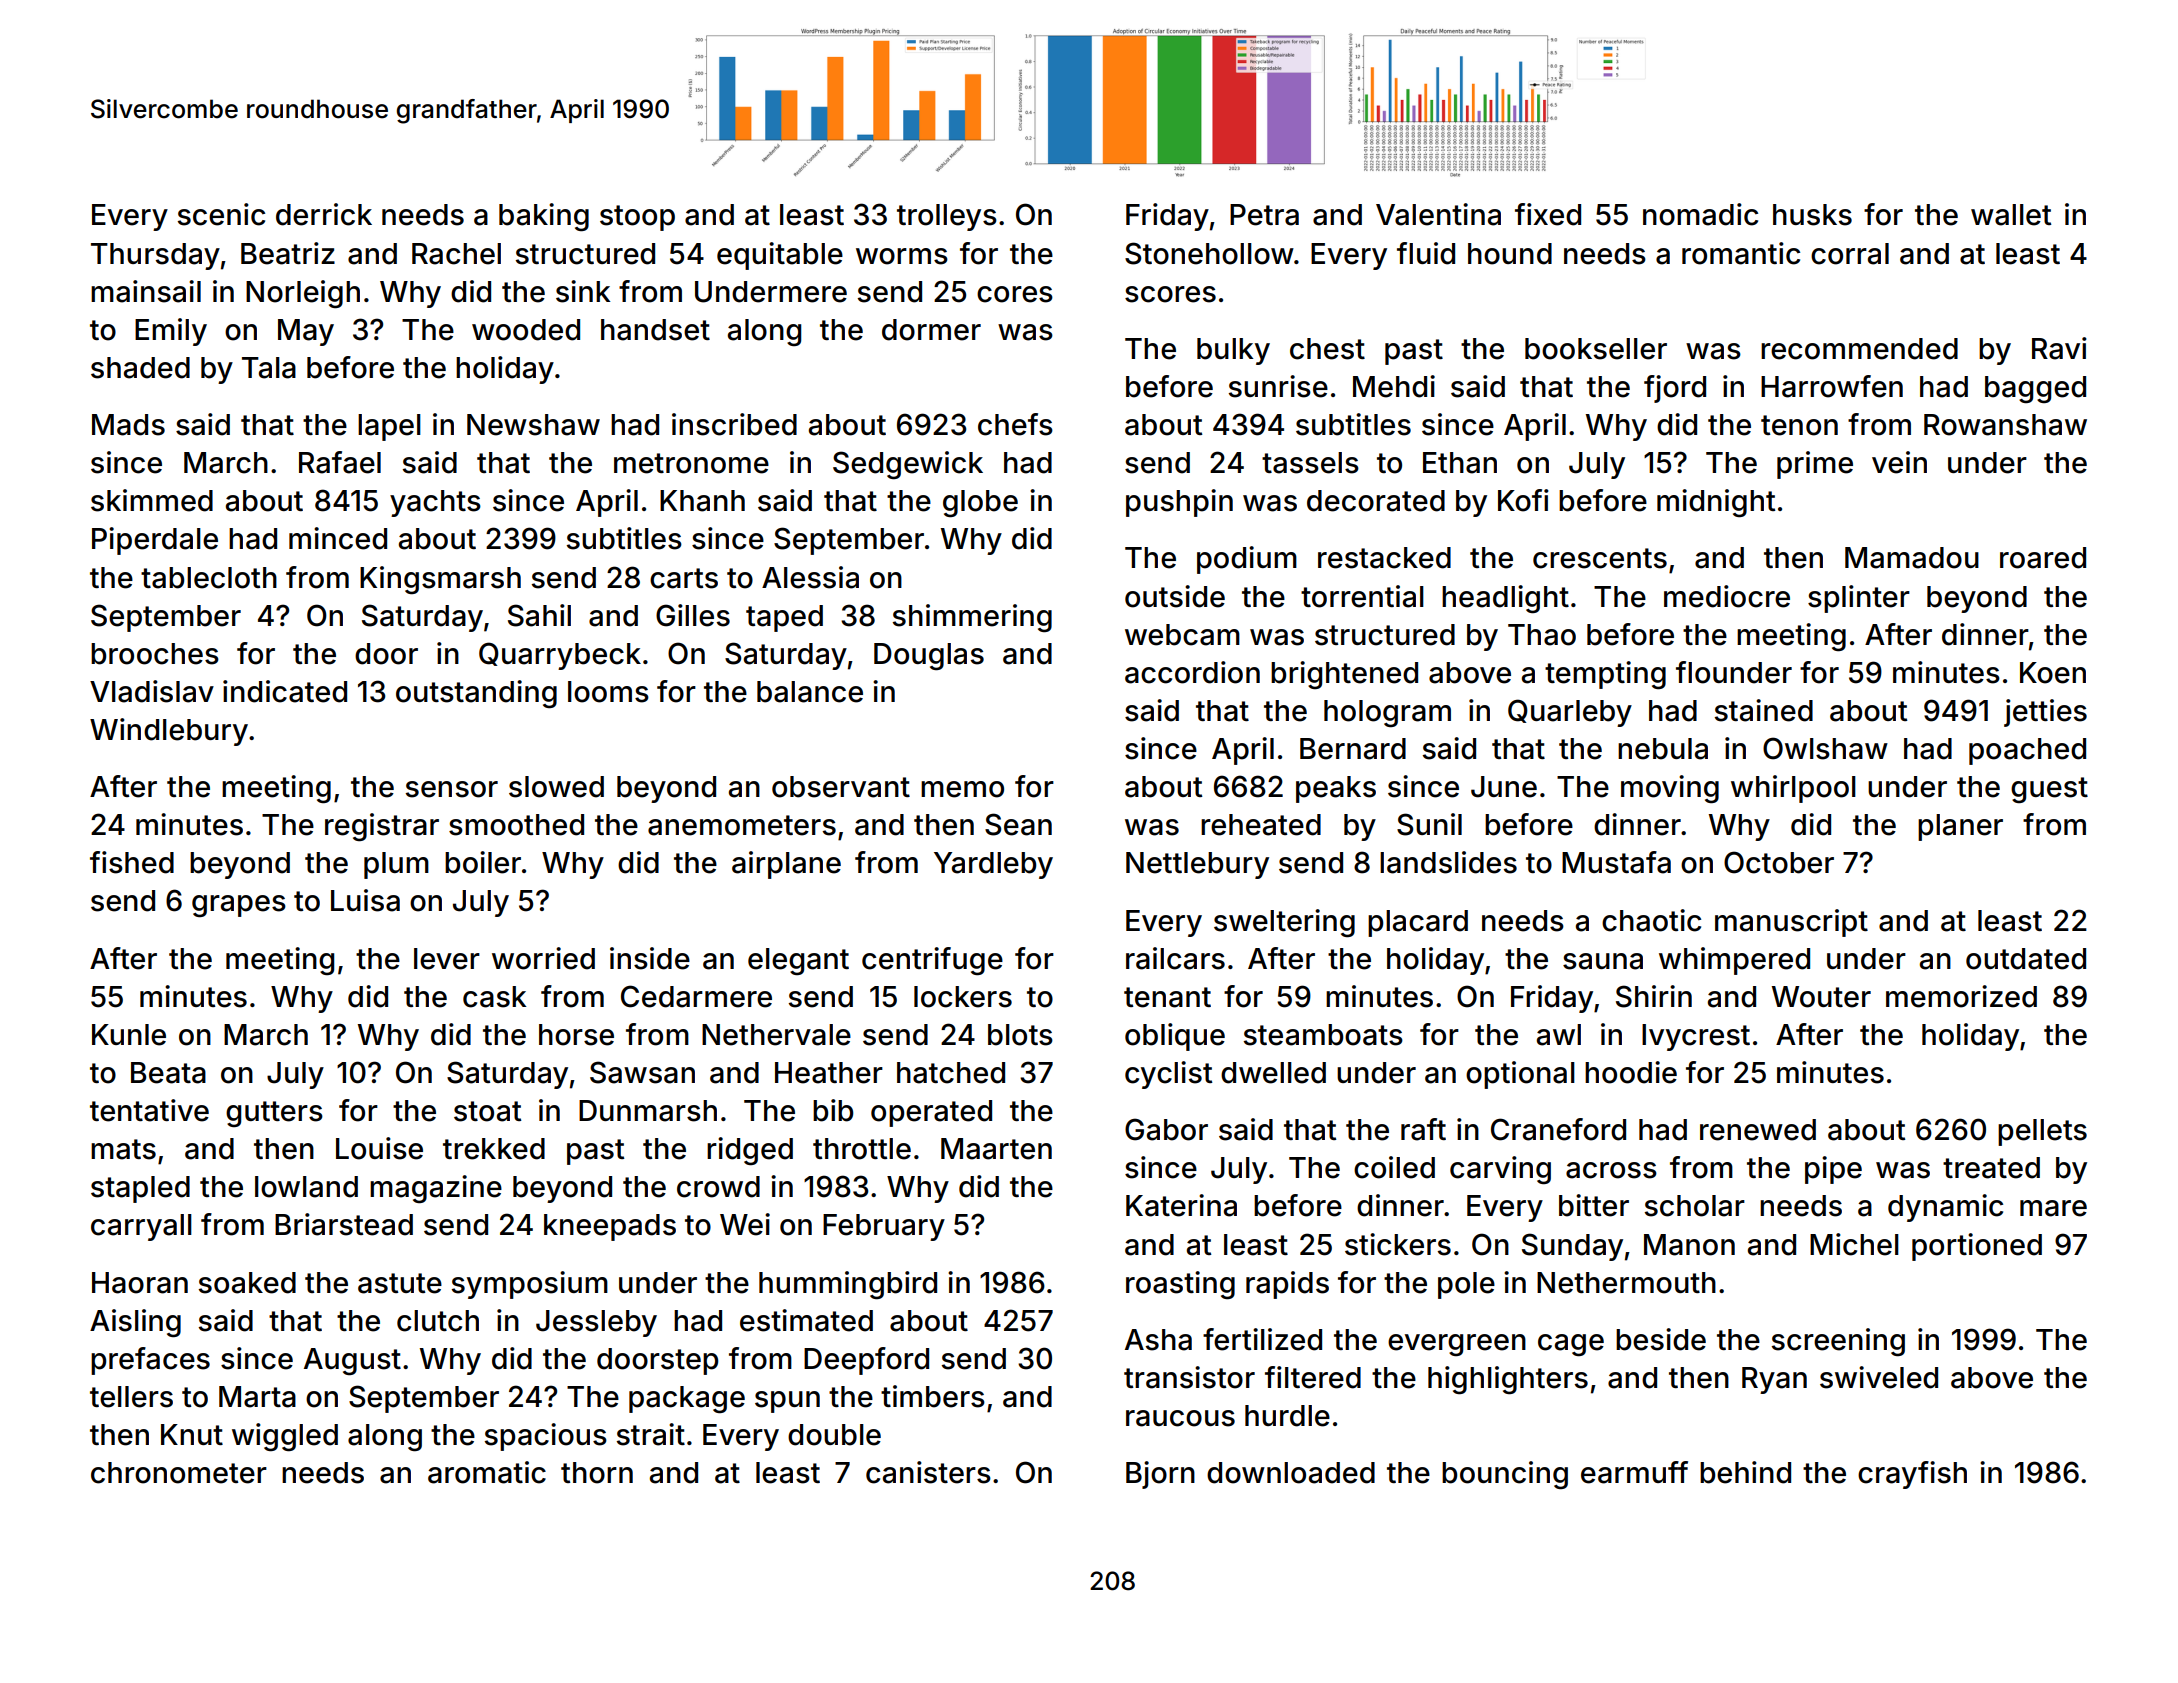  I want to click on portioned, so click(1977, 1247).
